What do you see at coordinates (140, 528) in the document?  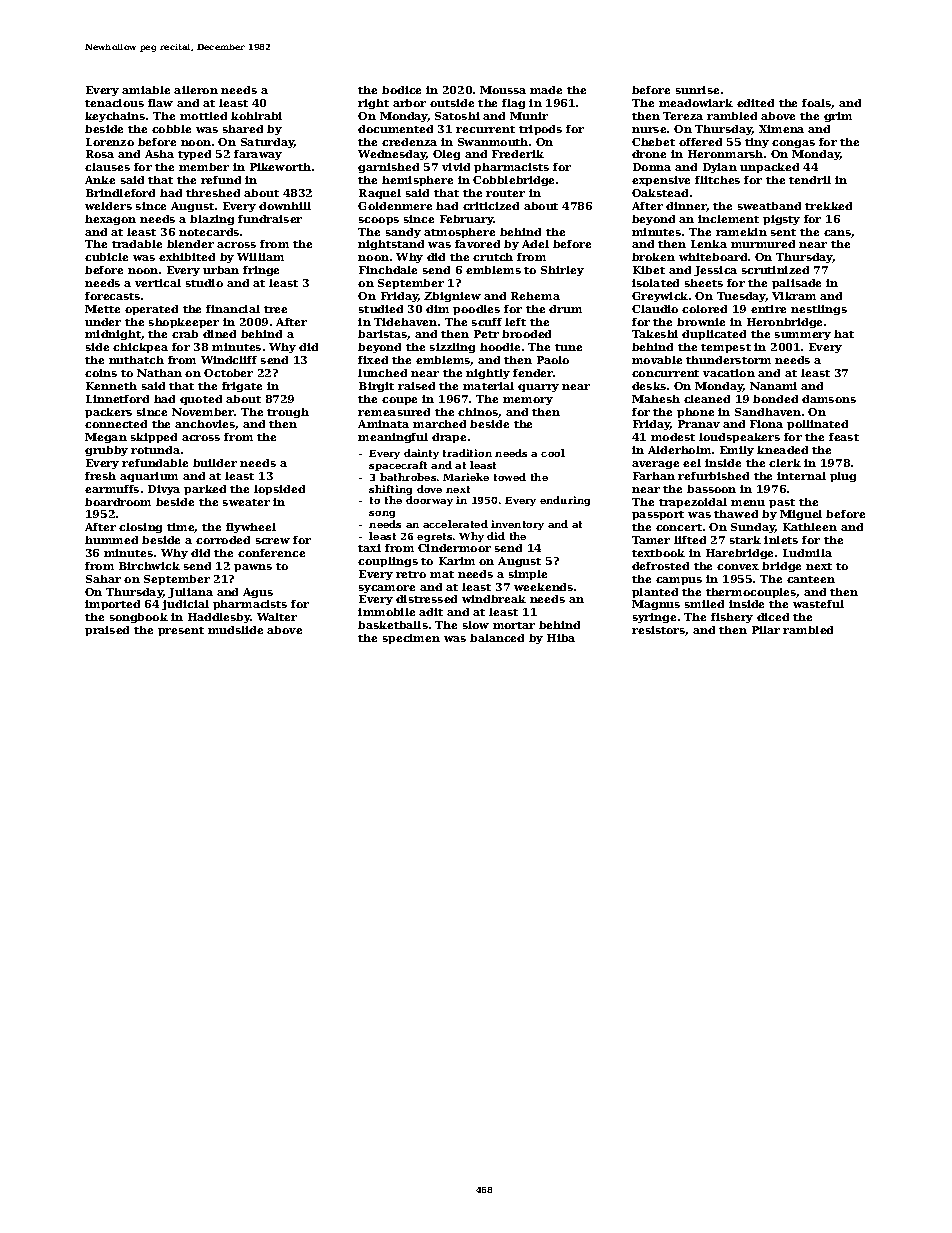 I see `closing` at bounding box center [140, 528].
